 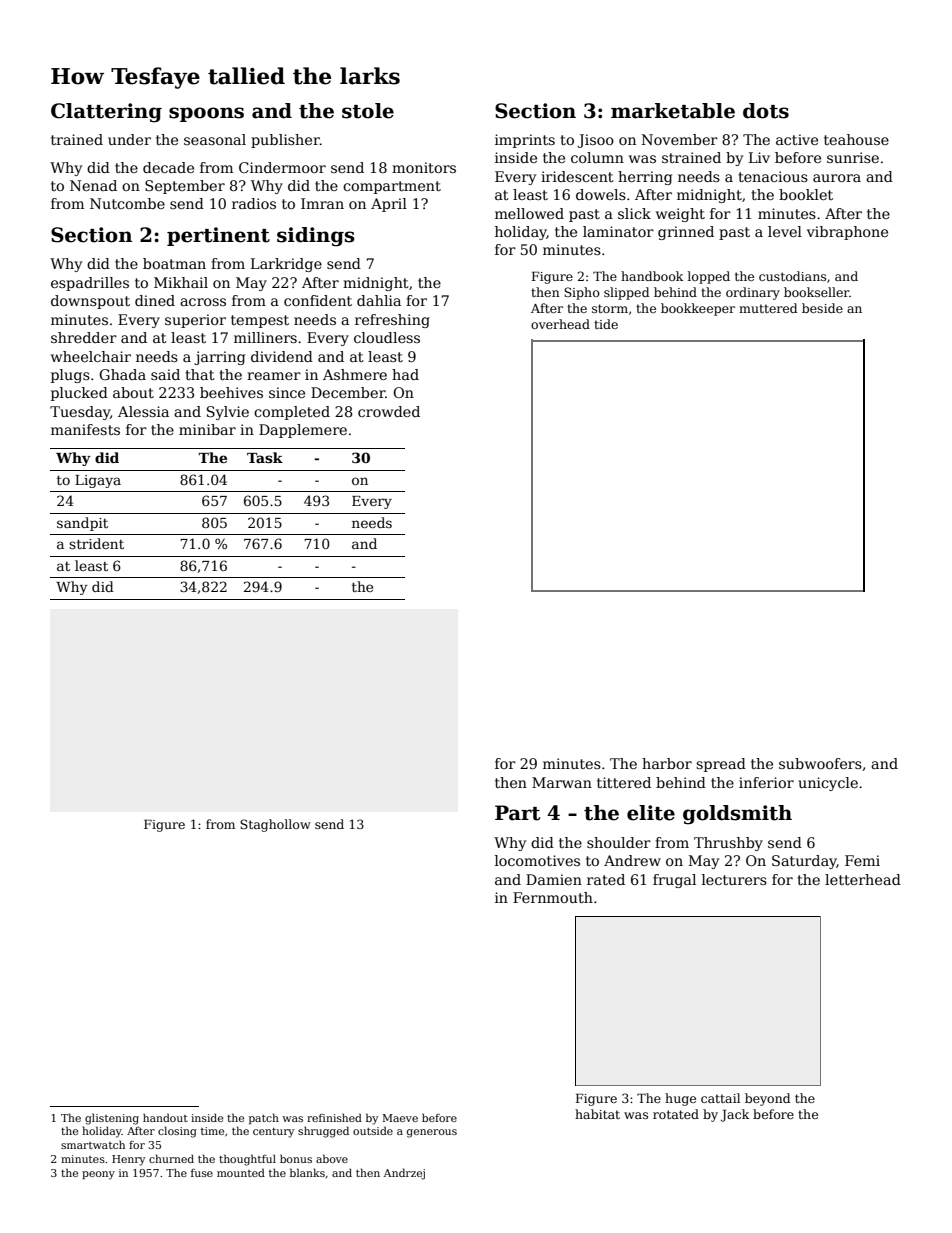 What do you see at coordinates (785, 231) in the screenshot?
I see `level` at bounding box center [785, 231].
